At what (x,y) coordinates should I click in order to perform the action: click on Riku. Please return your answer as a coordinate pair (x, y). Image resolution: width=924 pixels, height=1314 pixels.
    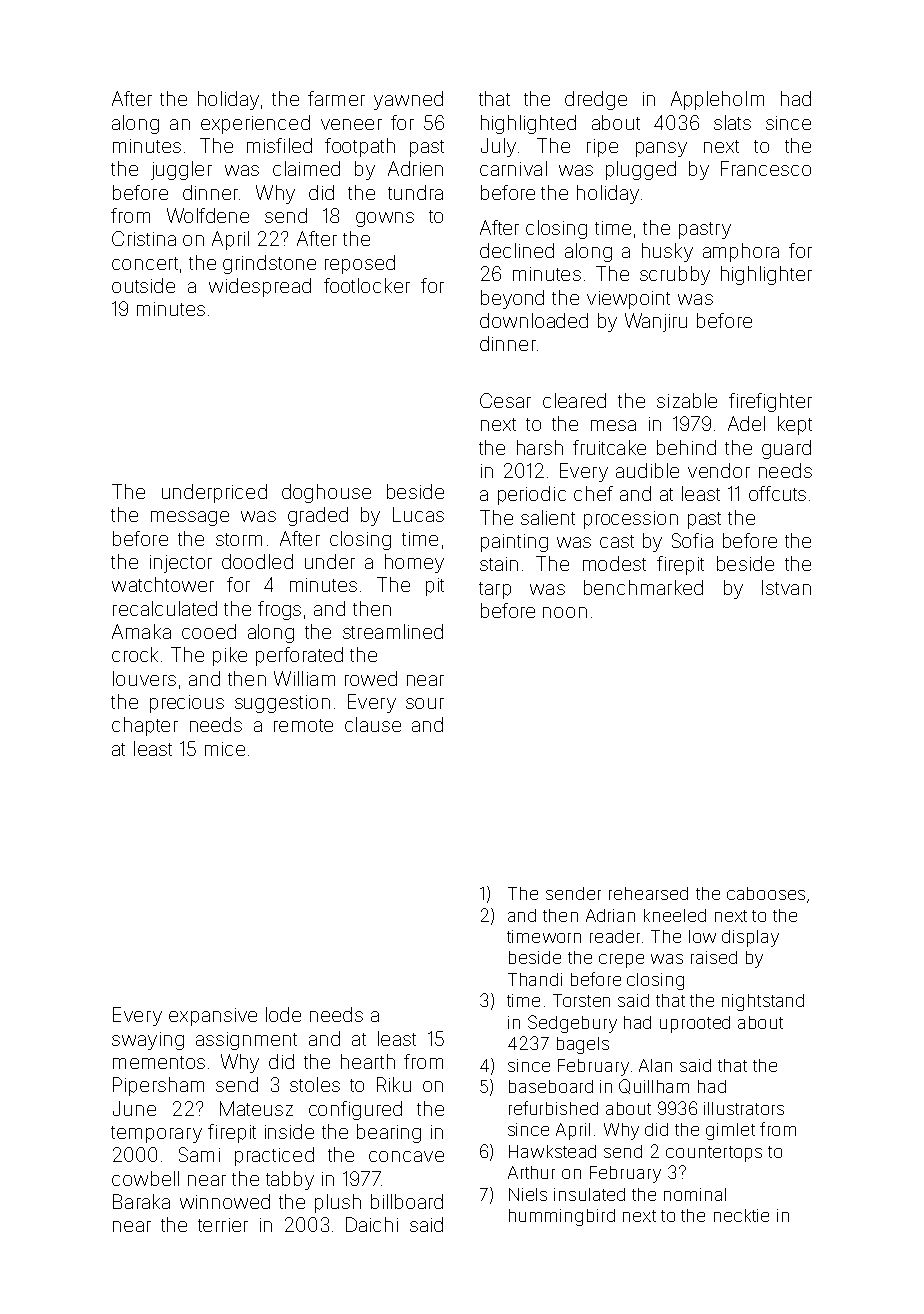
    Looking at the image, I should click on (394, 1084).
